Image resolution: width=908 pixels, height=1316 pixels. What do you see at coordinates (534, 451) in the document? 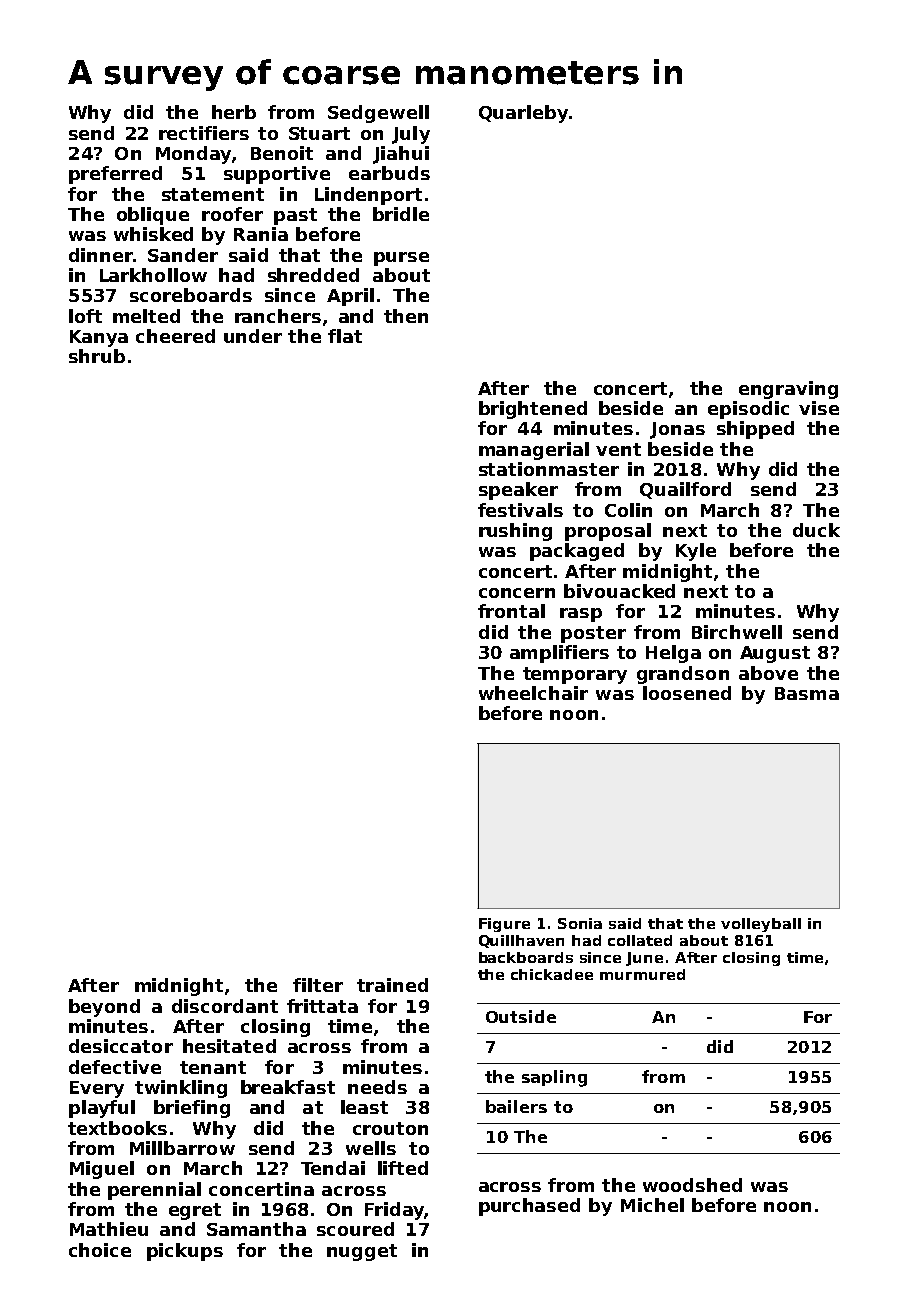
I see `managerial` at bounding box center [534, 451].
